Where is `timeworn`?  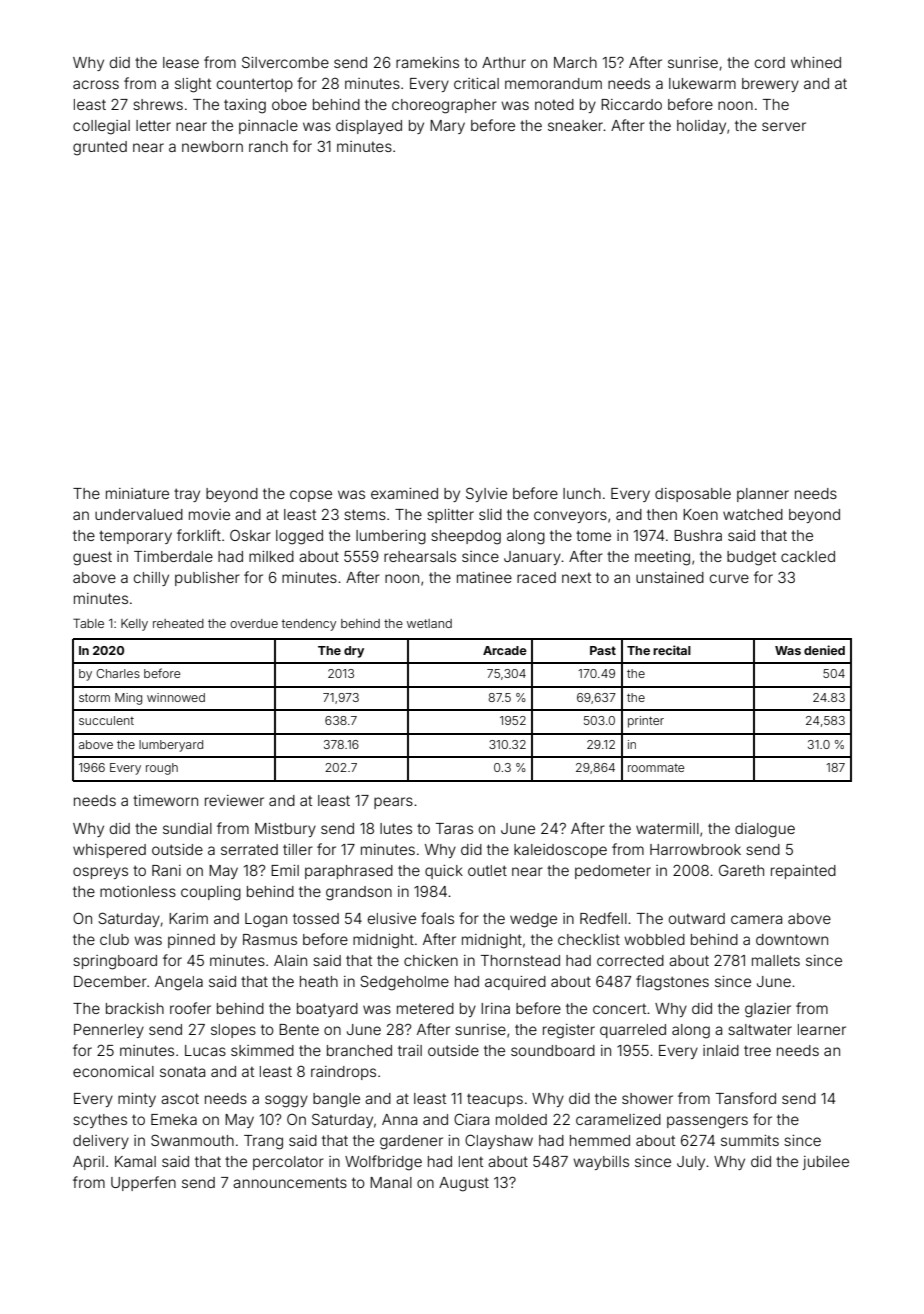
timeworn is located at coordinates (165, 800).
